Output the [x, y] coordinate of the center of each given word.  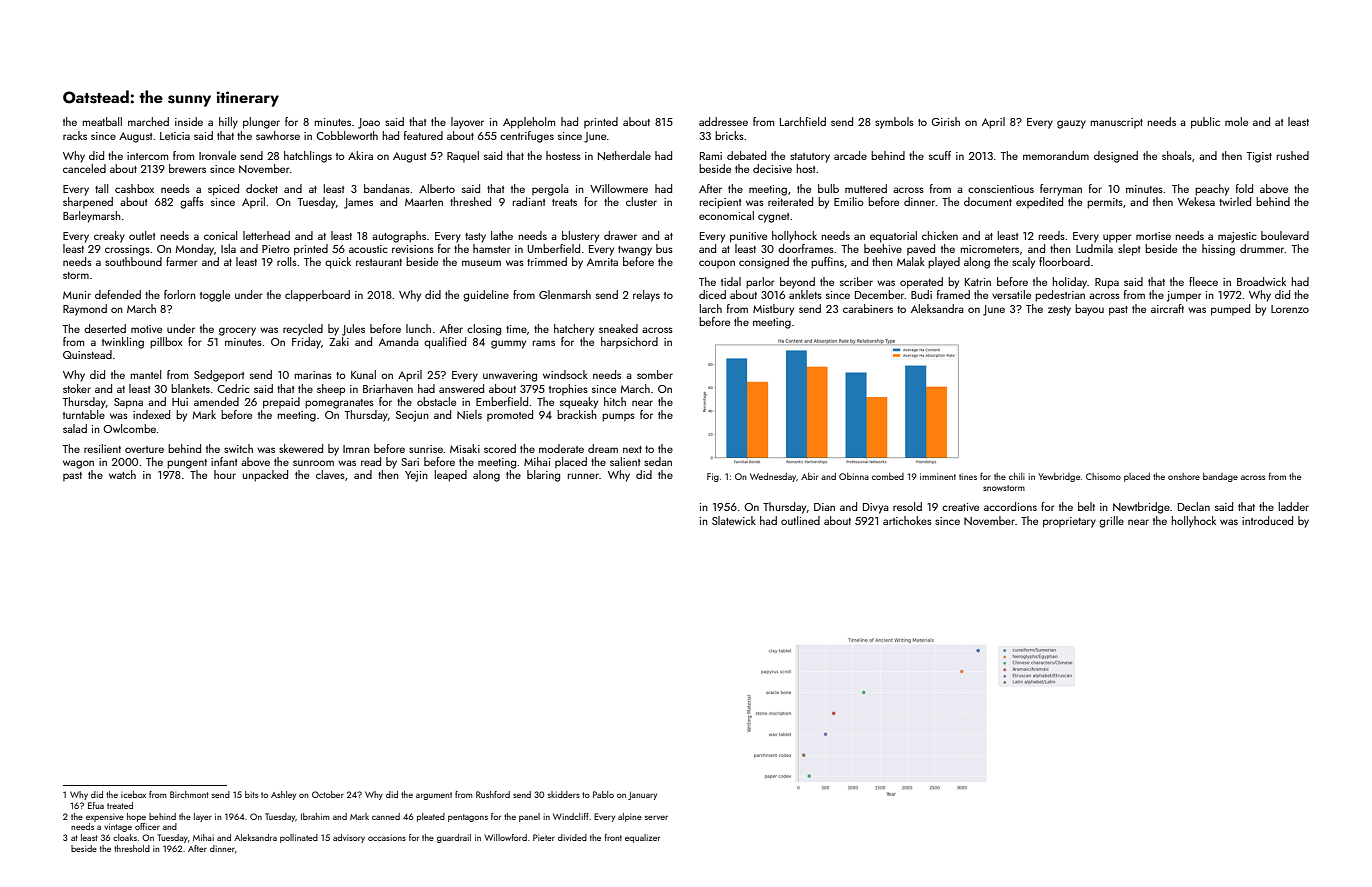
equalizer [642, 838]
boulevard [1285, 235]
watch [122, 474]
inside [189, 121]
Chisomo [1103, 476]
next [632, 449]
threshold [132, 848]
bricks [729, 135]
